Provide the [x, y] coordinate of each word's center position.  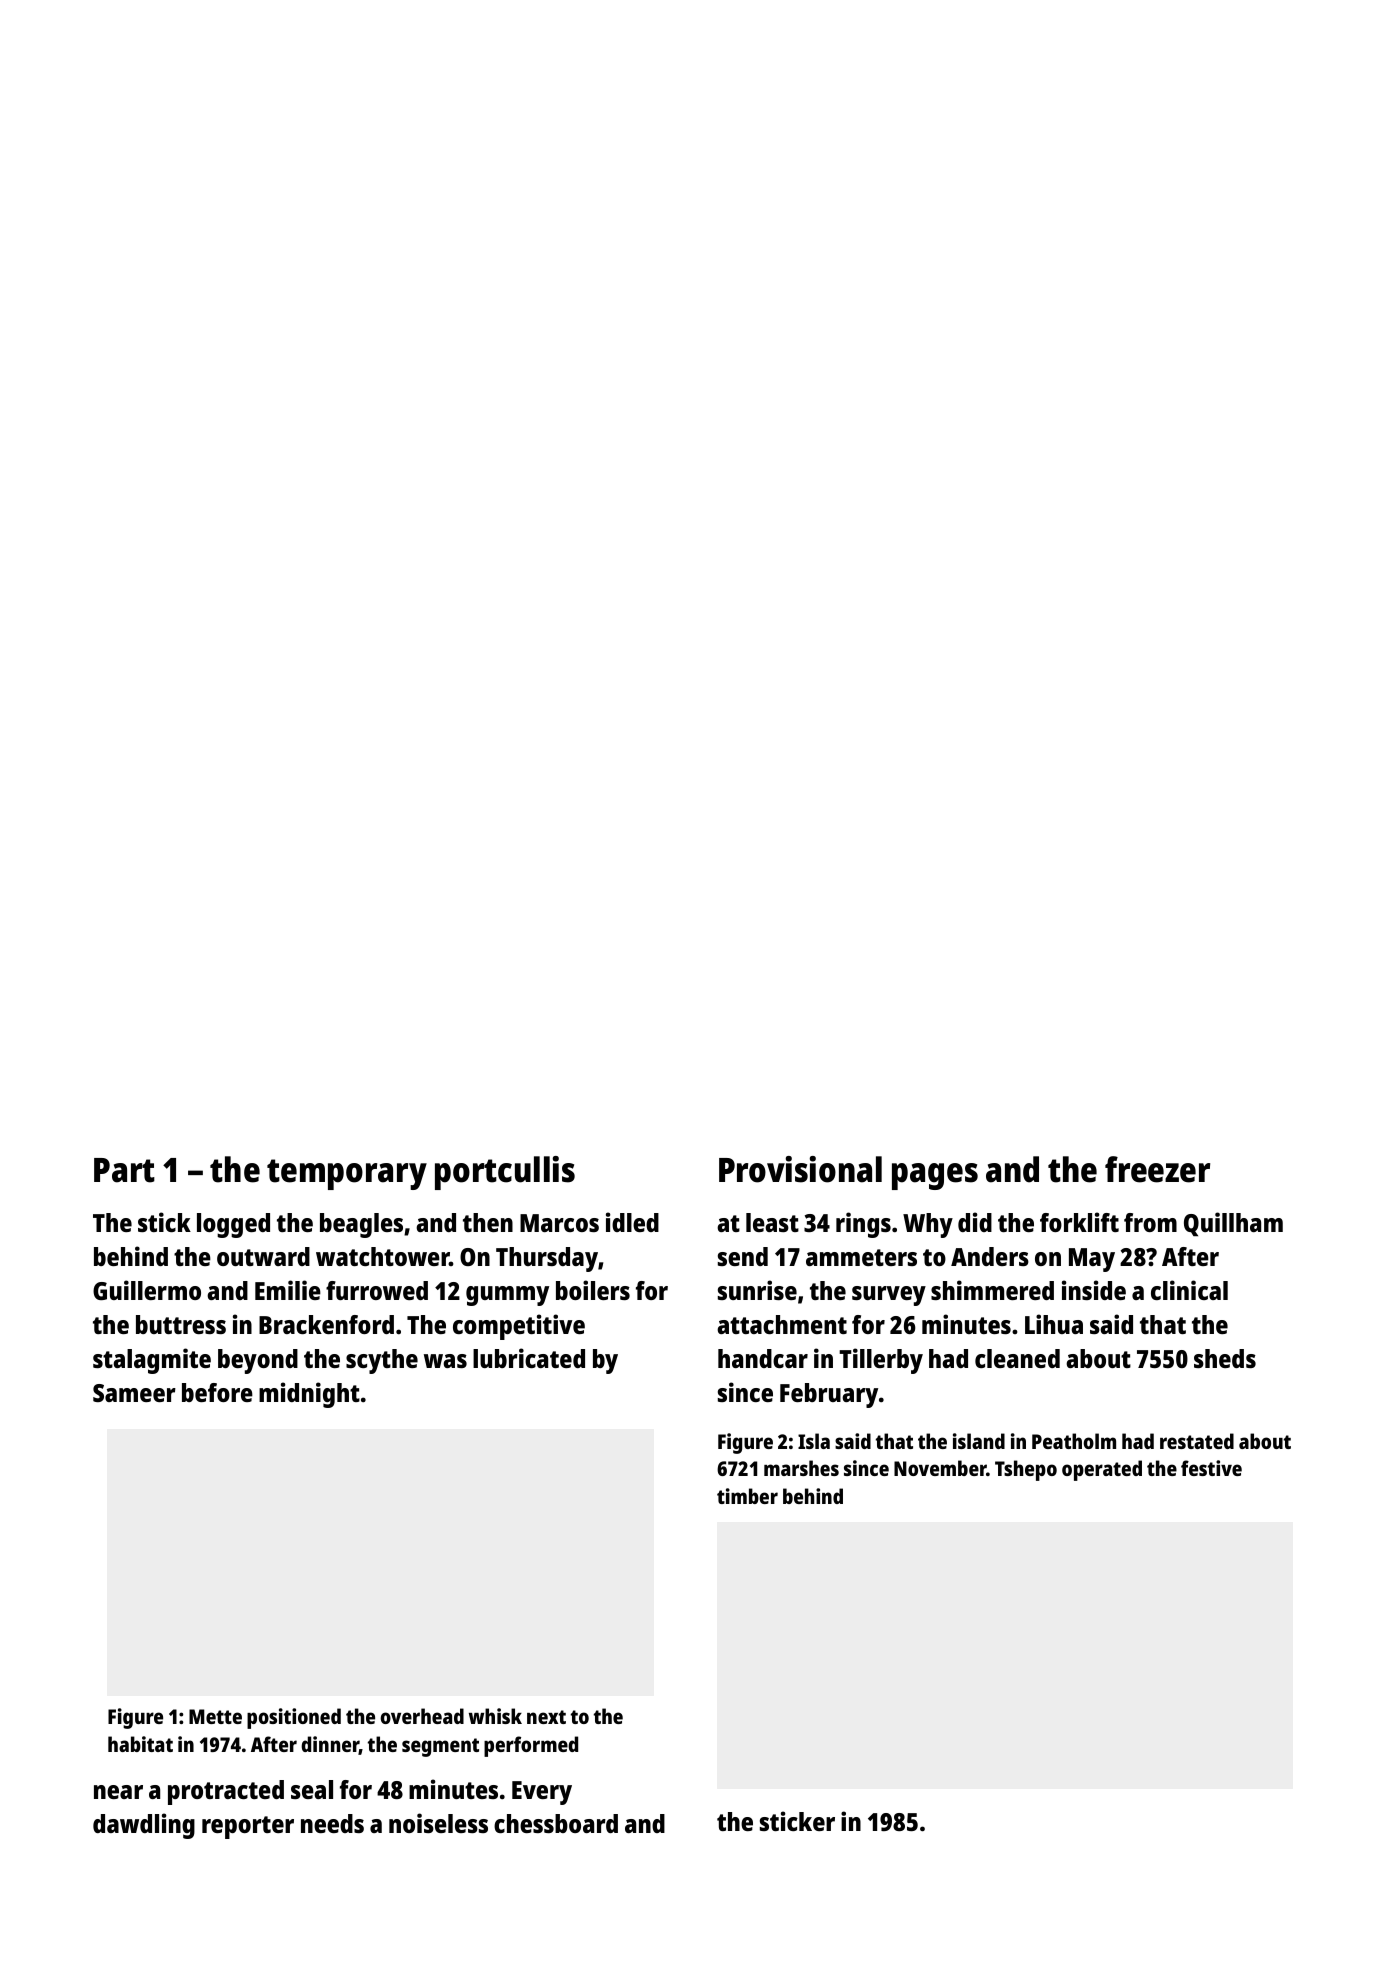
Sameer [134, 1393]
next [546, 1717]
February [829, 1395]
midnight [309, 1395]
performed [531, 1746]
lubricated [529, 1358]
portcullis [505, 1173]
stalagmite [152, 1361]
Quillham [1233, 1224]
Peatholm [1074, 1441]
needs [332, 1823]
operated [1102, 1470]
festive [1211, 1468]
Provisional [800, 1169]
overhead [422, 1716]
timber [747, 1496]
